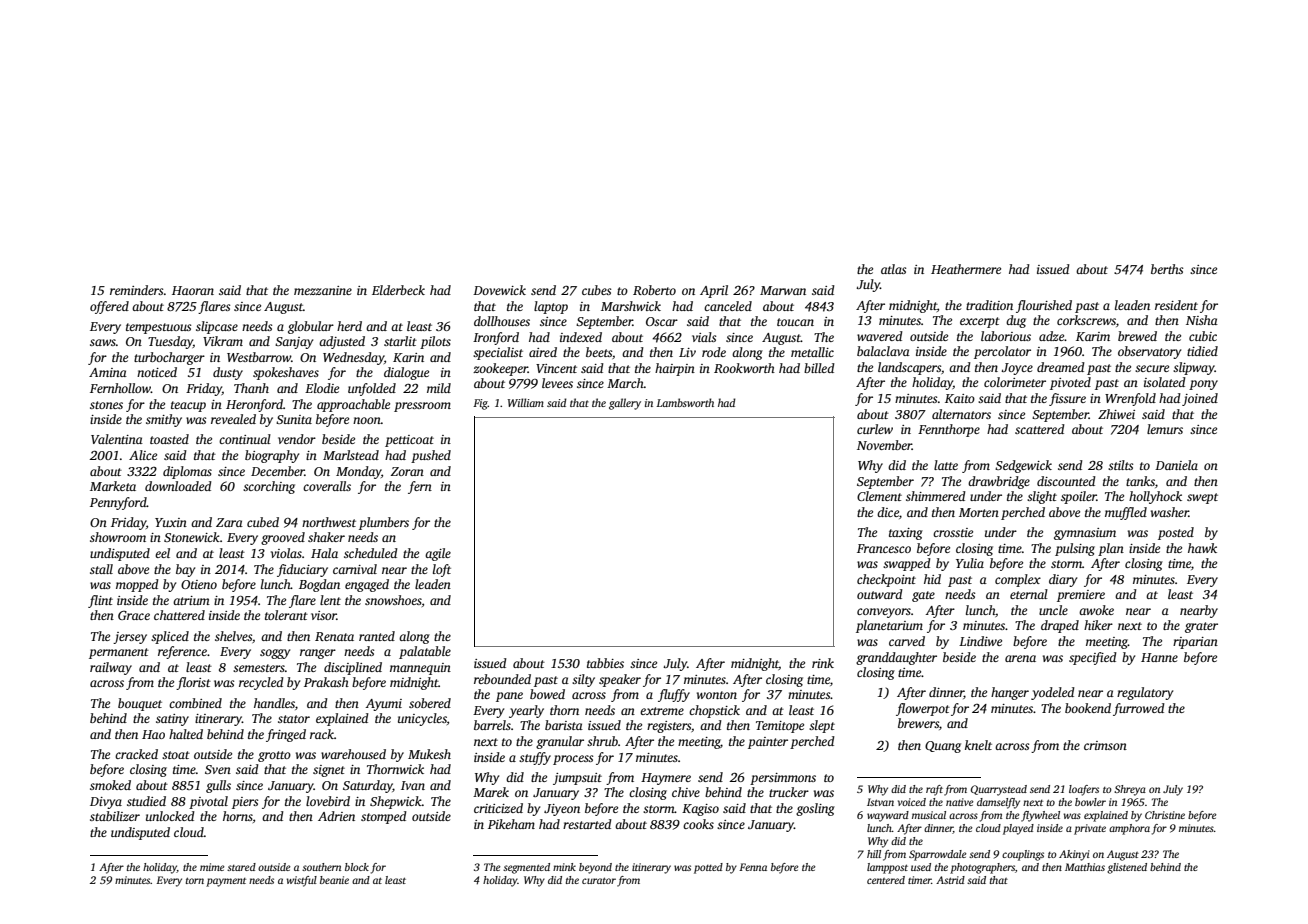 This screenshot has width=1308, height=924. What do you see at coordinates (654, 290) in the screenshot?
I see `Roberto` at bounding box center [654, 290].
